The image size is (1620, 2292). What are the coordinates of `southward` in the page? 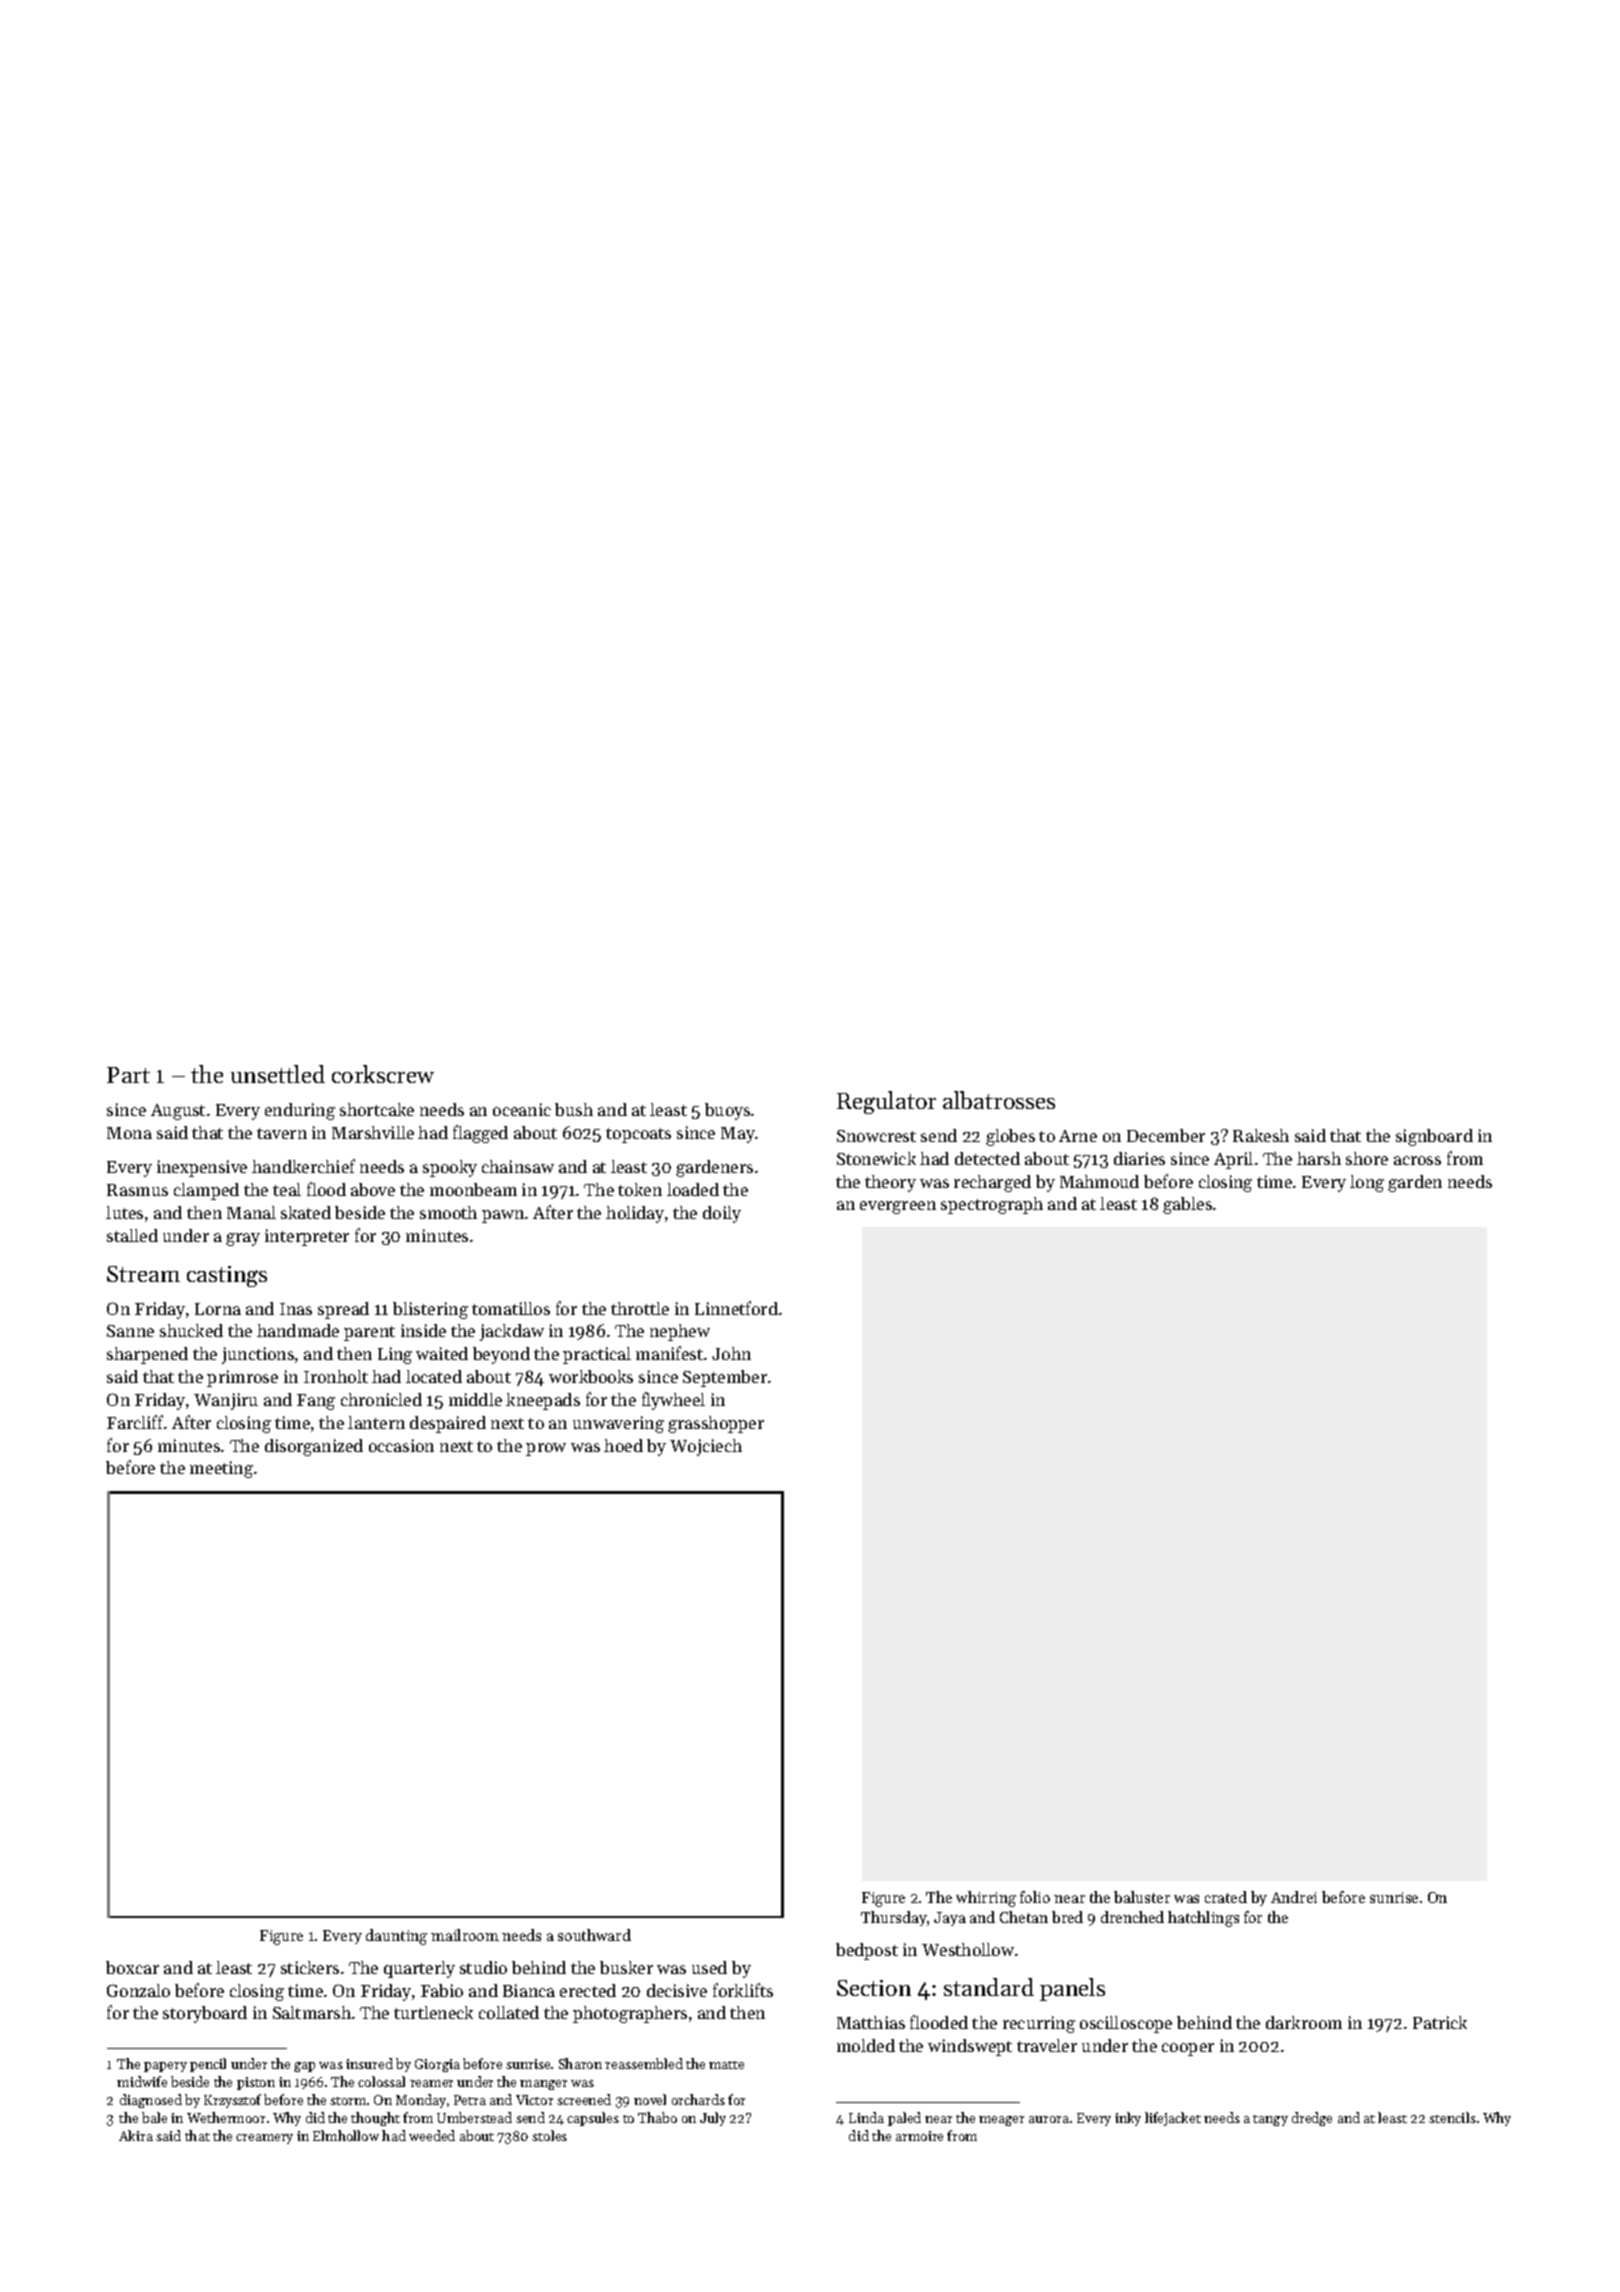 It's located at (594, 1935).
